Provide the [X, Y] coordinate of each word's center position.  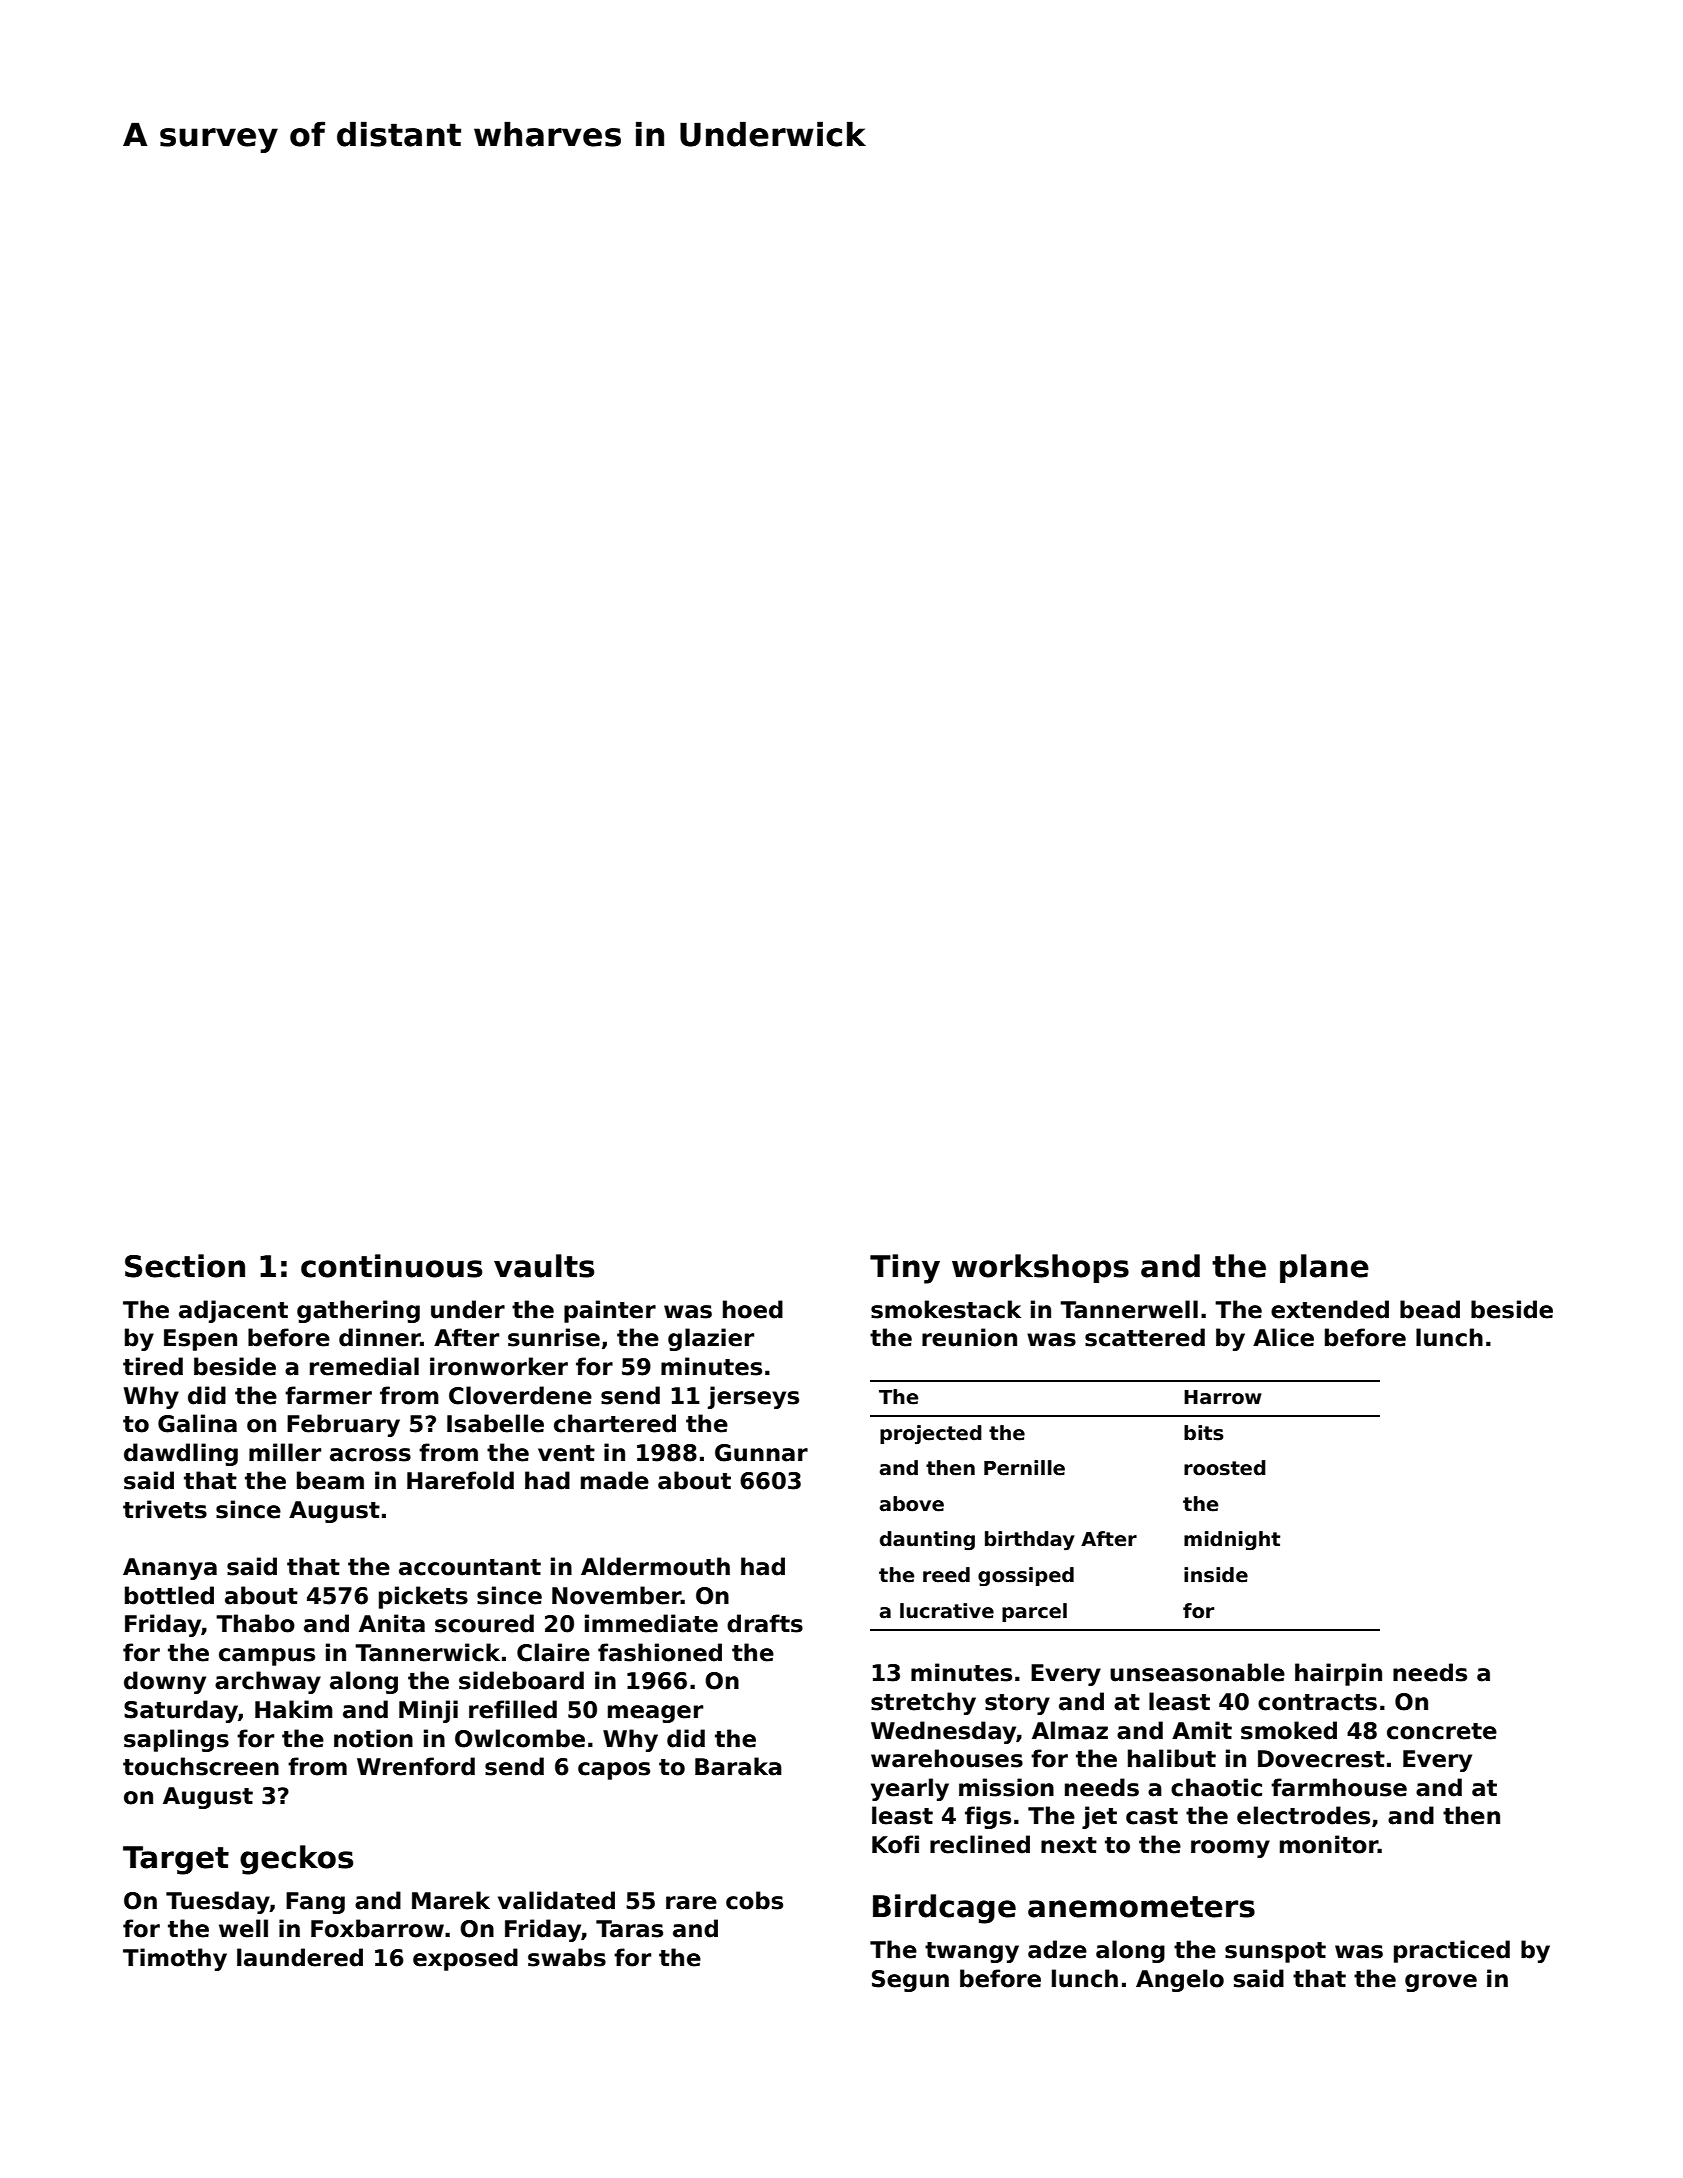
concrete [1442, 1731]
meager [655, 1714]
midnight [1232, 1540]
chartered [615, 1423]
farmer [328, 1395]
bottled [169, 1595]
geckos [296, 1860]
